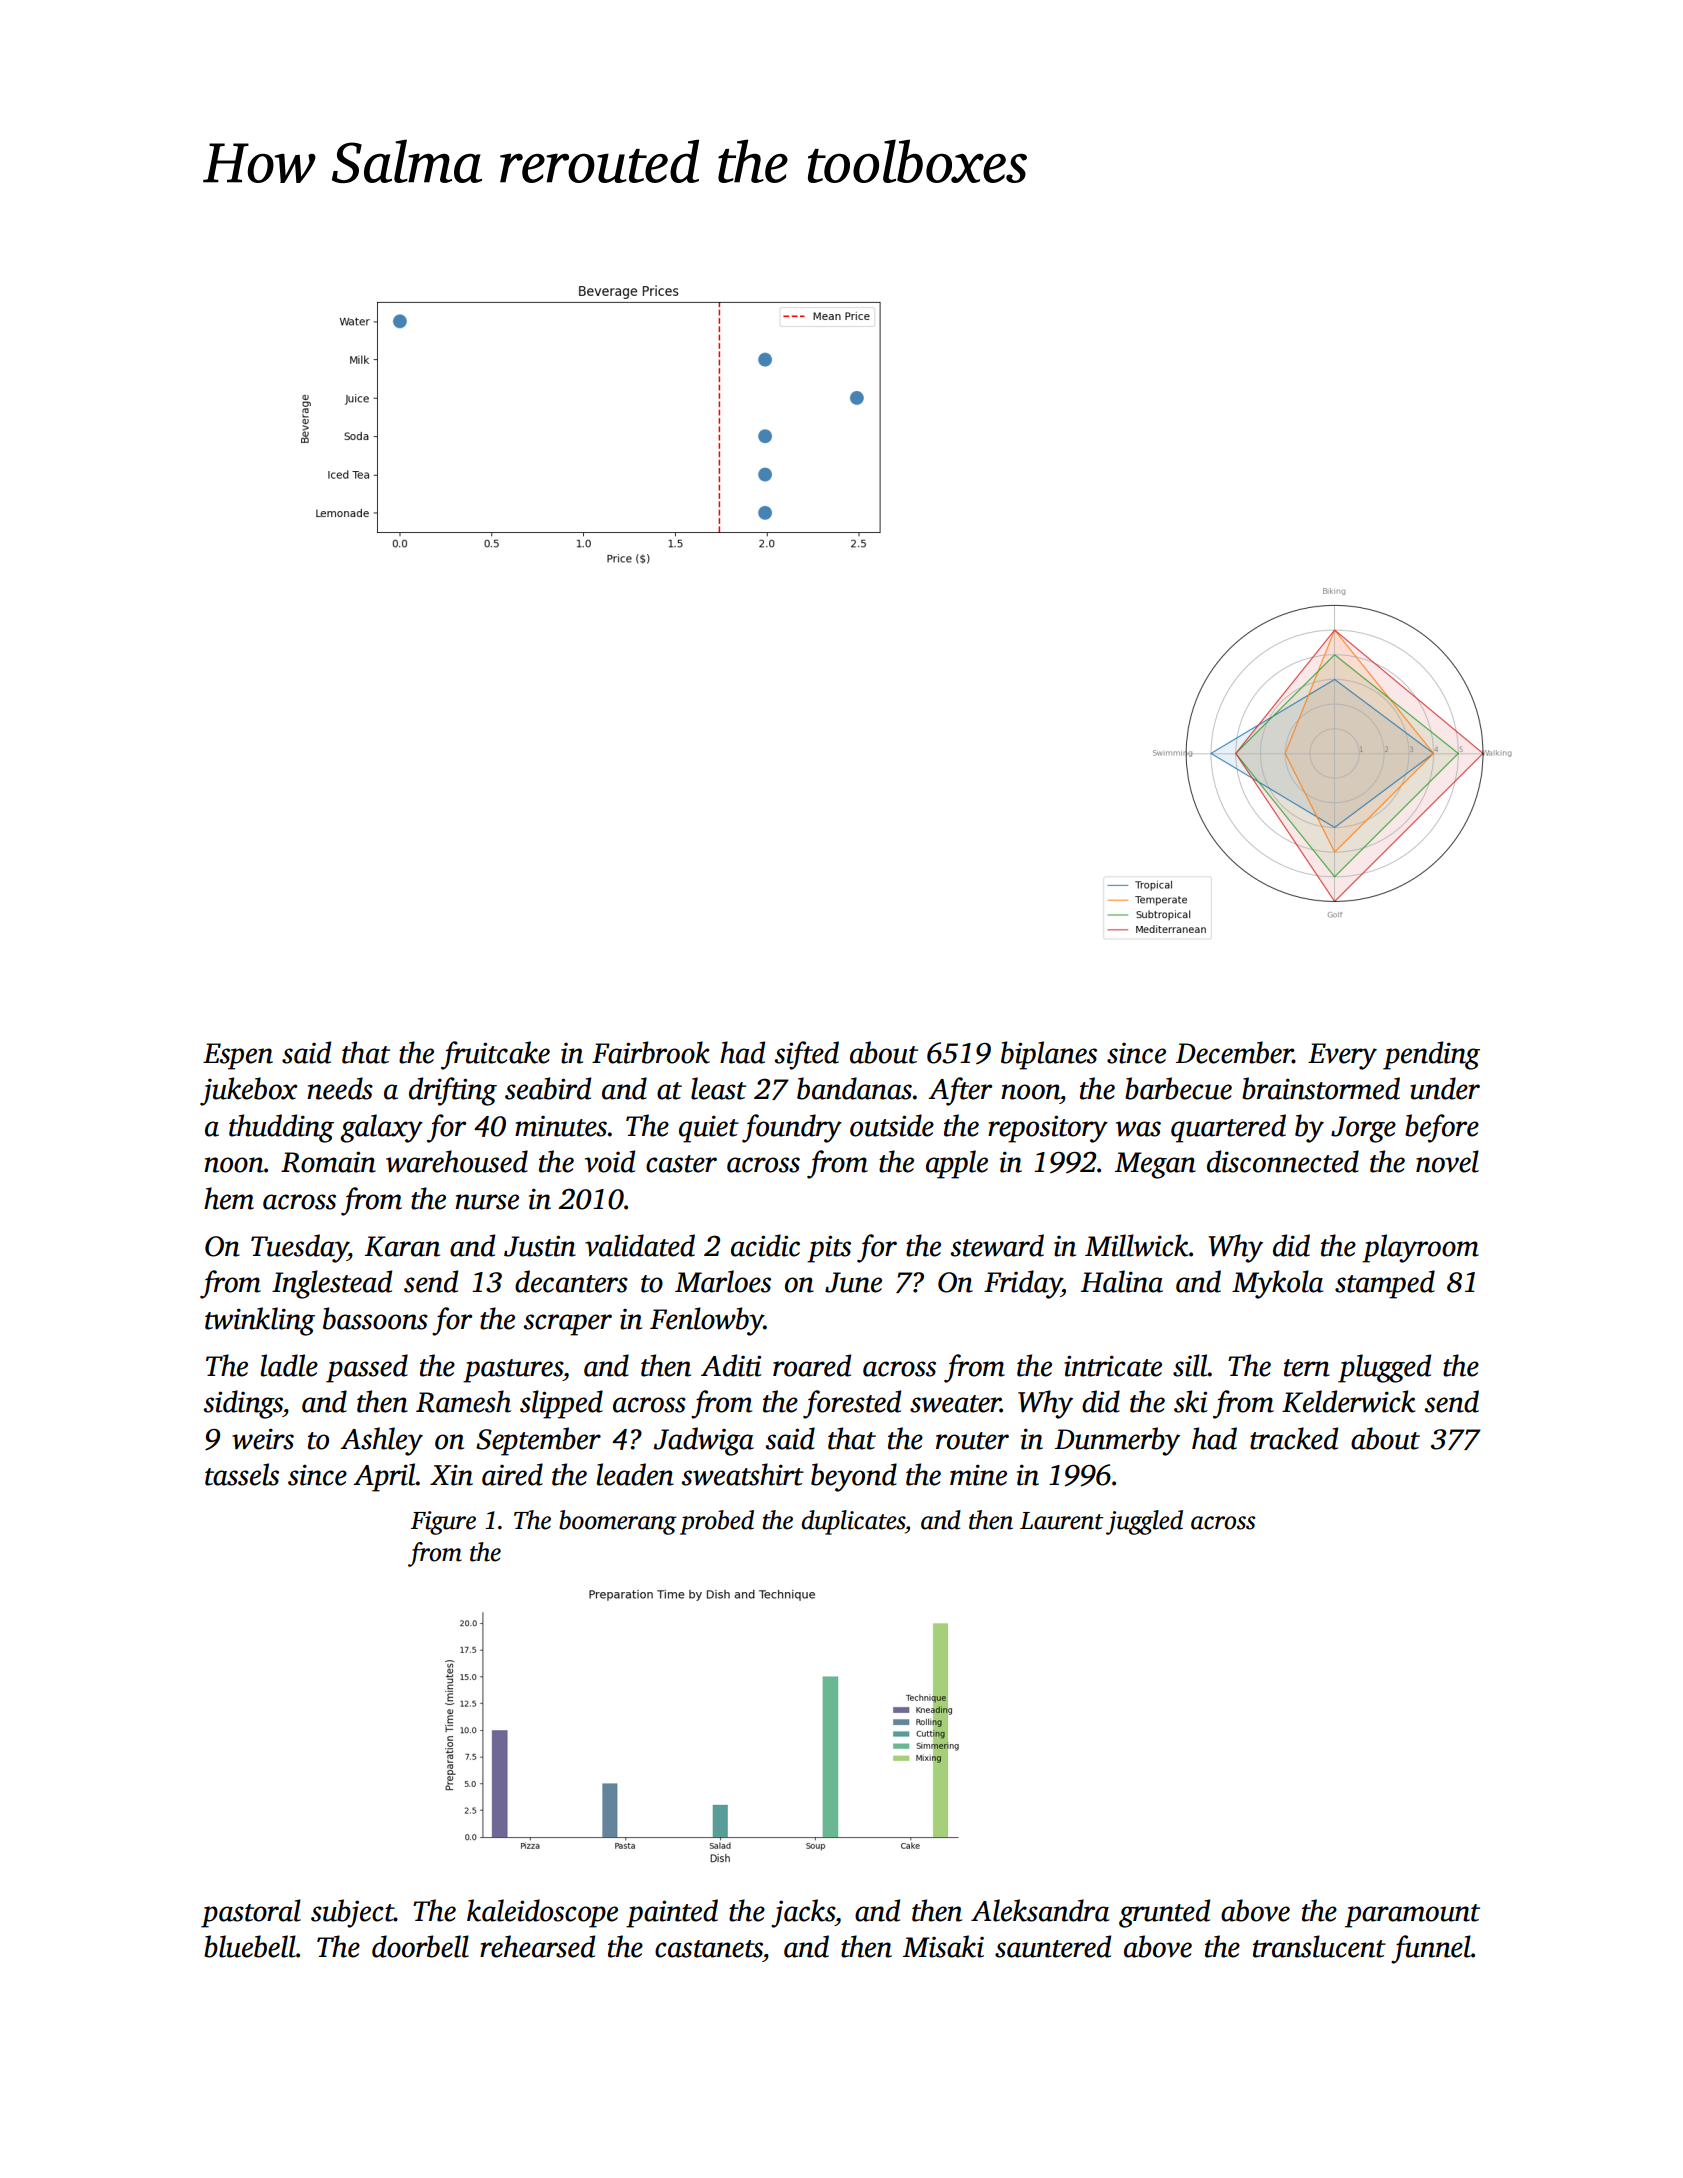 Image resolution: width=1683 pixels, height=2178 pixels. Describe the element at coordinates (1040, 1910) in the page. I see `Aleksandra` at that location.
